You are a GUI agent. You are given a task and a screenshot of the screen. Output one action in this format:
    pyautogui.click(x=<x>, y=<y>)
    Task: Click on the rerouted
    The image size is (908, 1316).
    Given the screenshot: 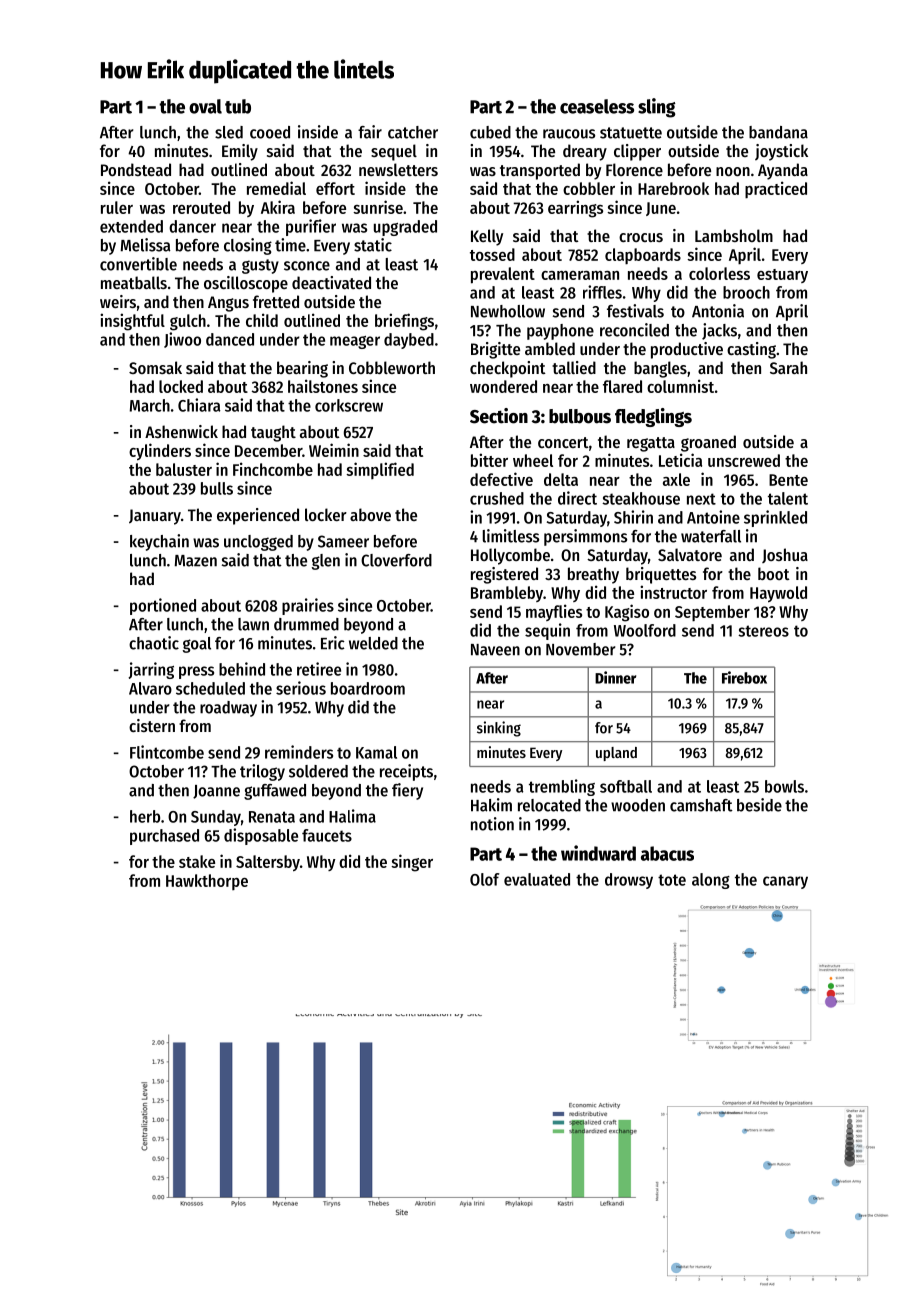 What is the action you would take?
    pyautogui.click(x=201, y=207)
